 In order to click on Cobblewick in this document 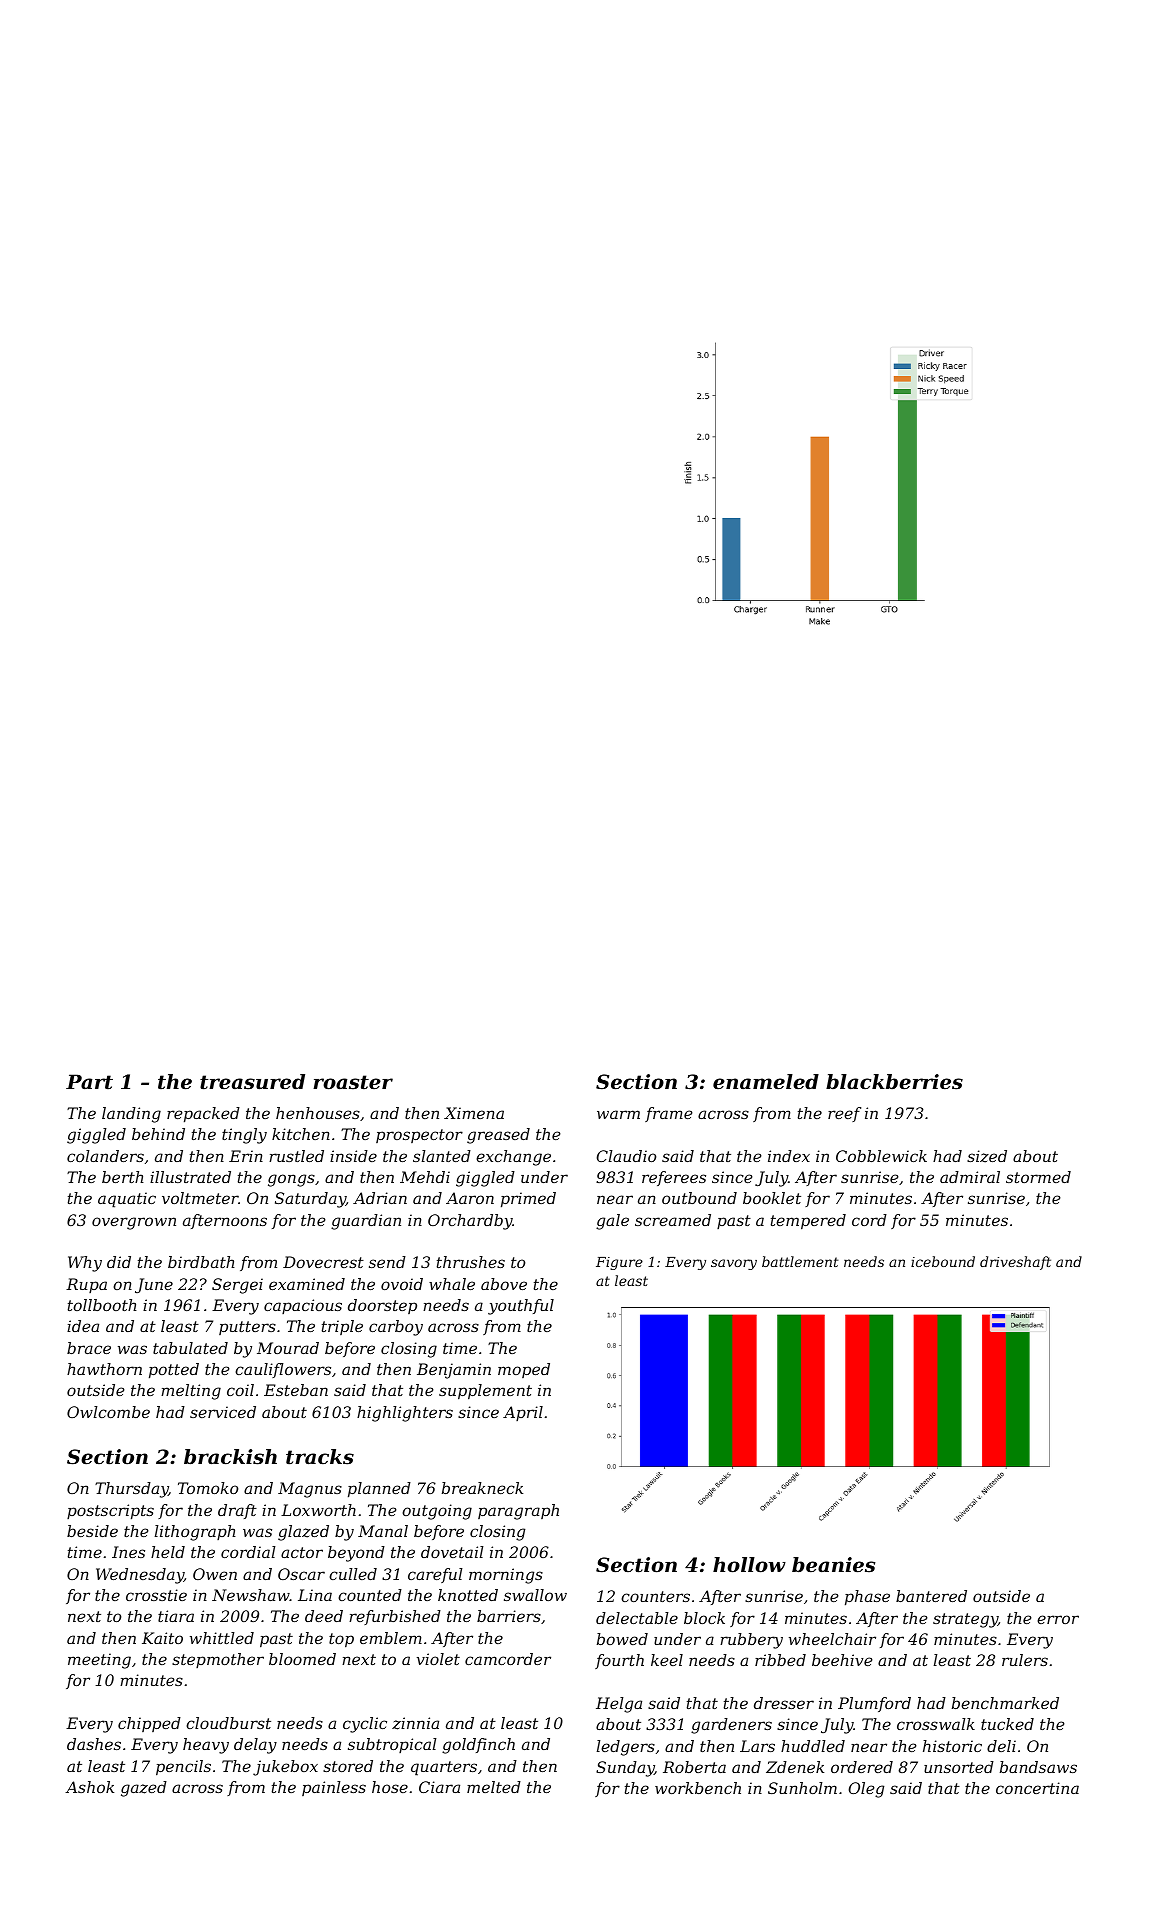, I will do `click(881, 1156)`.
